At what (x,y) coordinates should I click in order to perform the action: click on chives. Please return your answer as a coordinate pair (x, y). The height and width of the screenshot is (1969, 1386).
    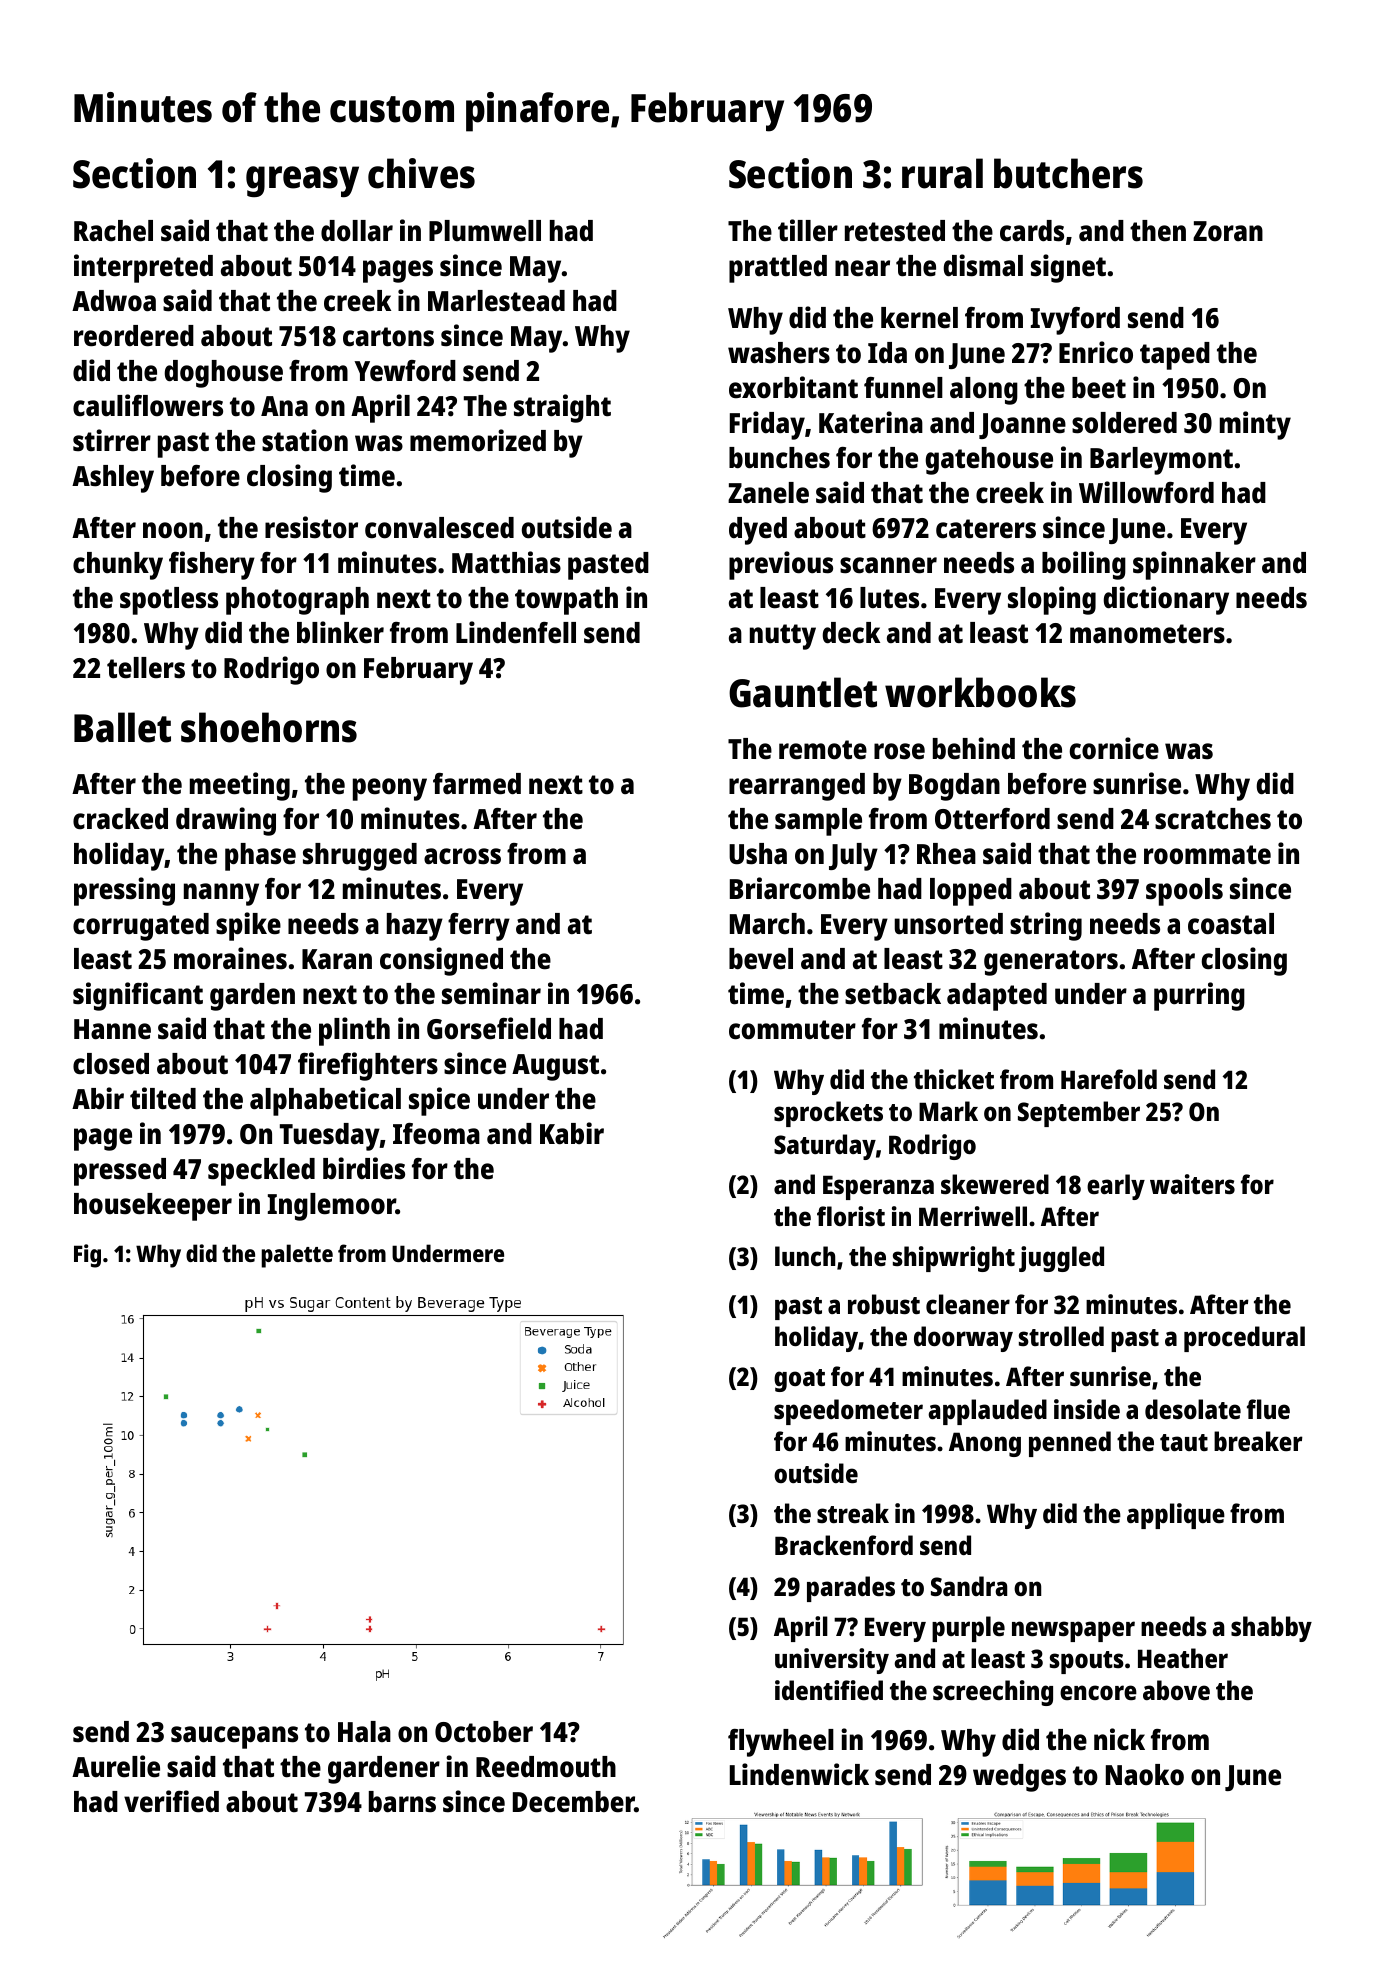
    Looking at the image, I should click on (421, 173).
